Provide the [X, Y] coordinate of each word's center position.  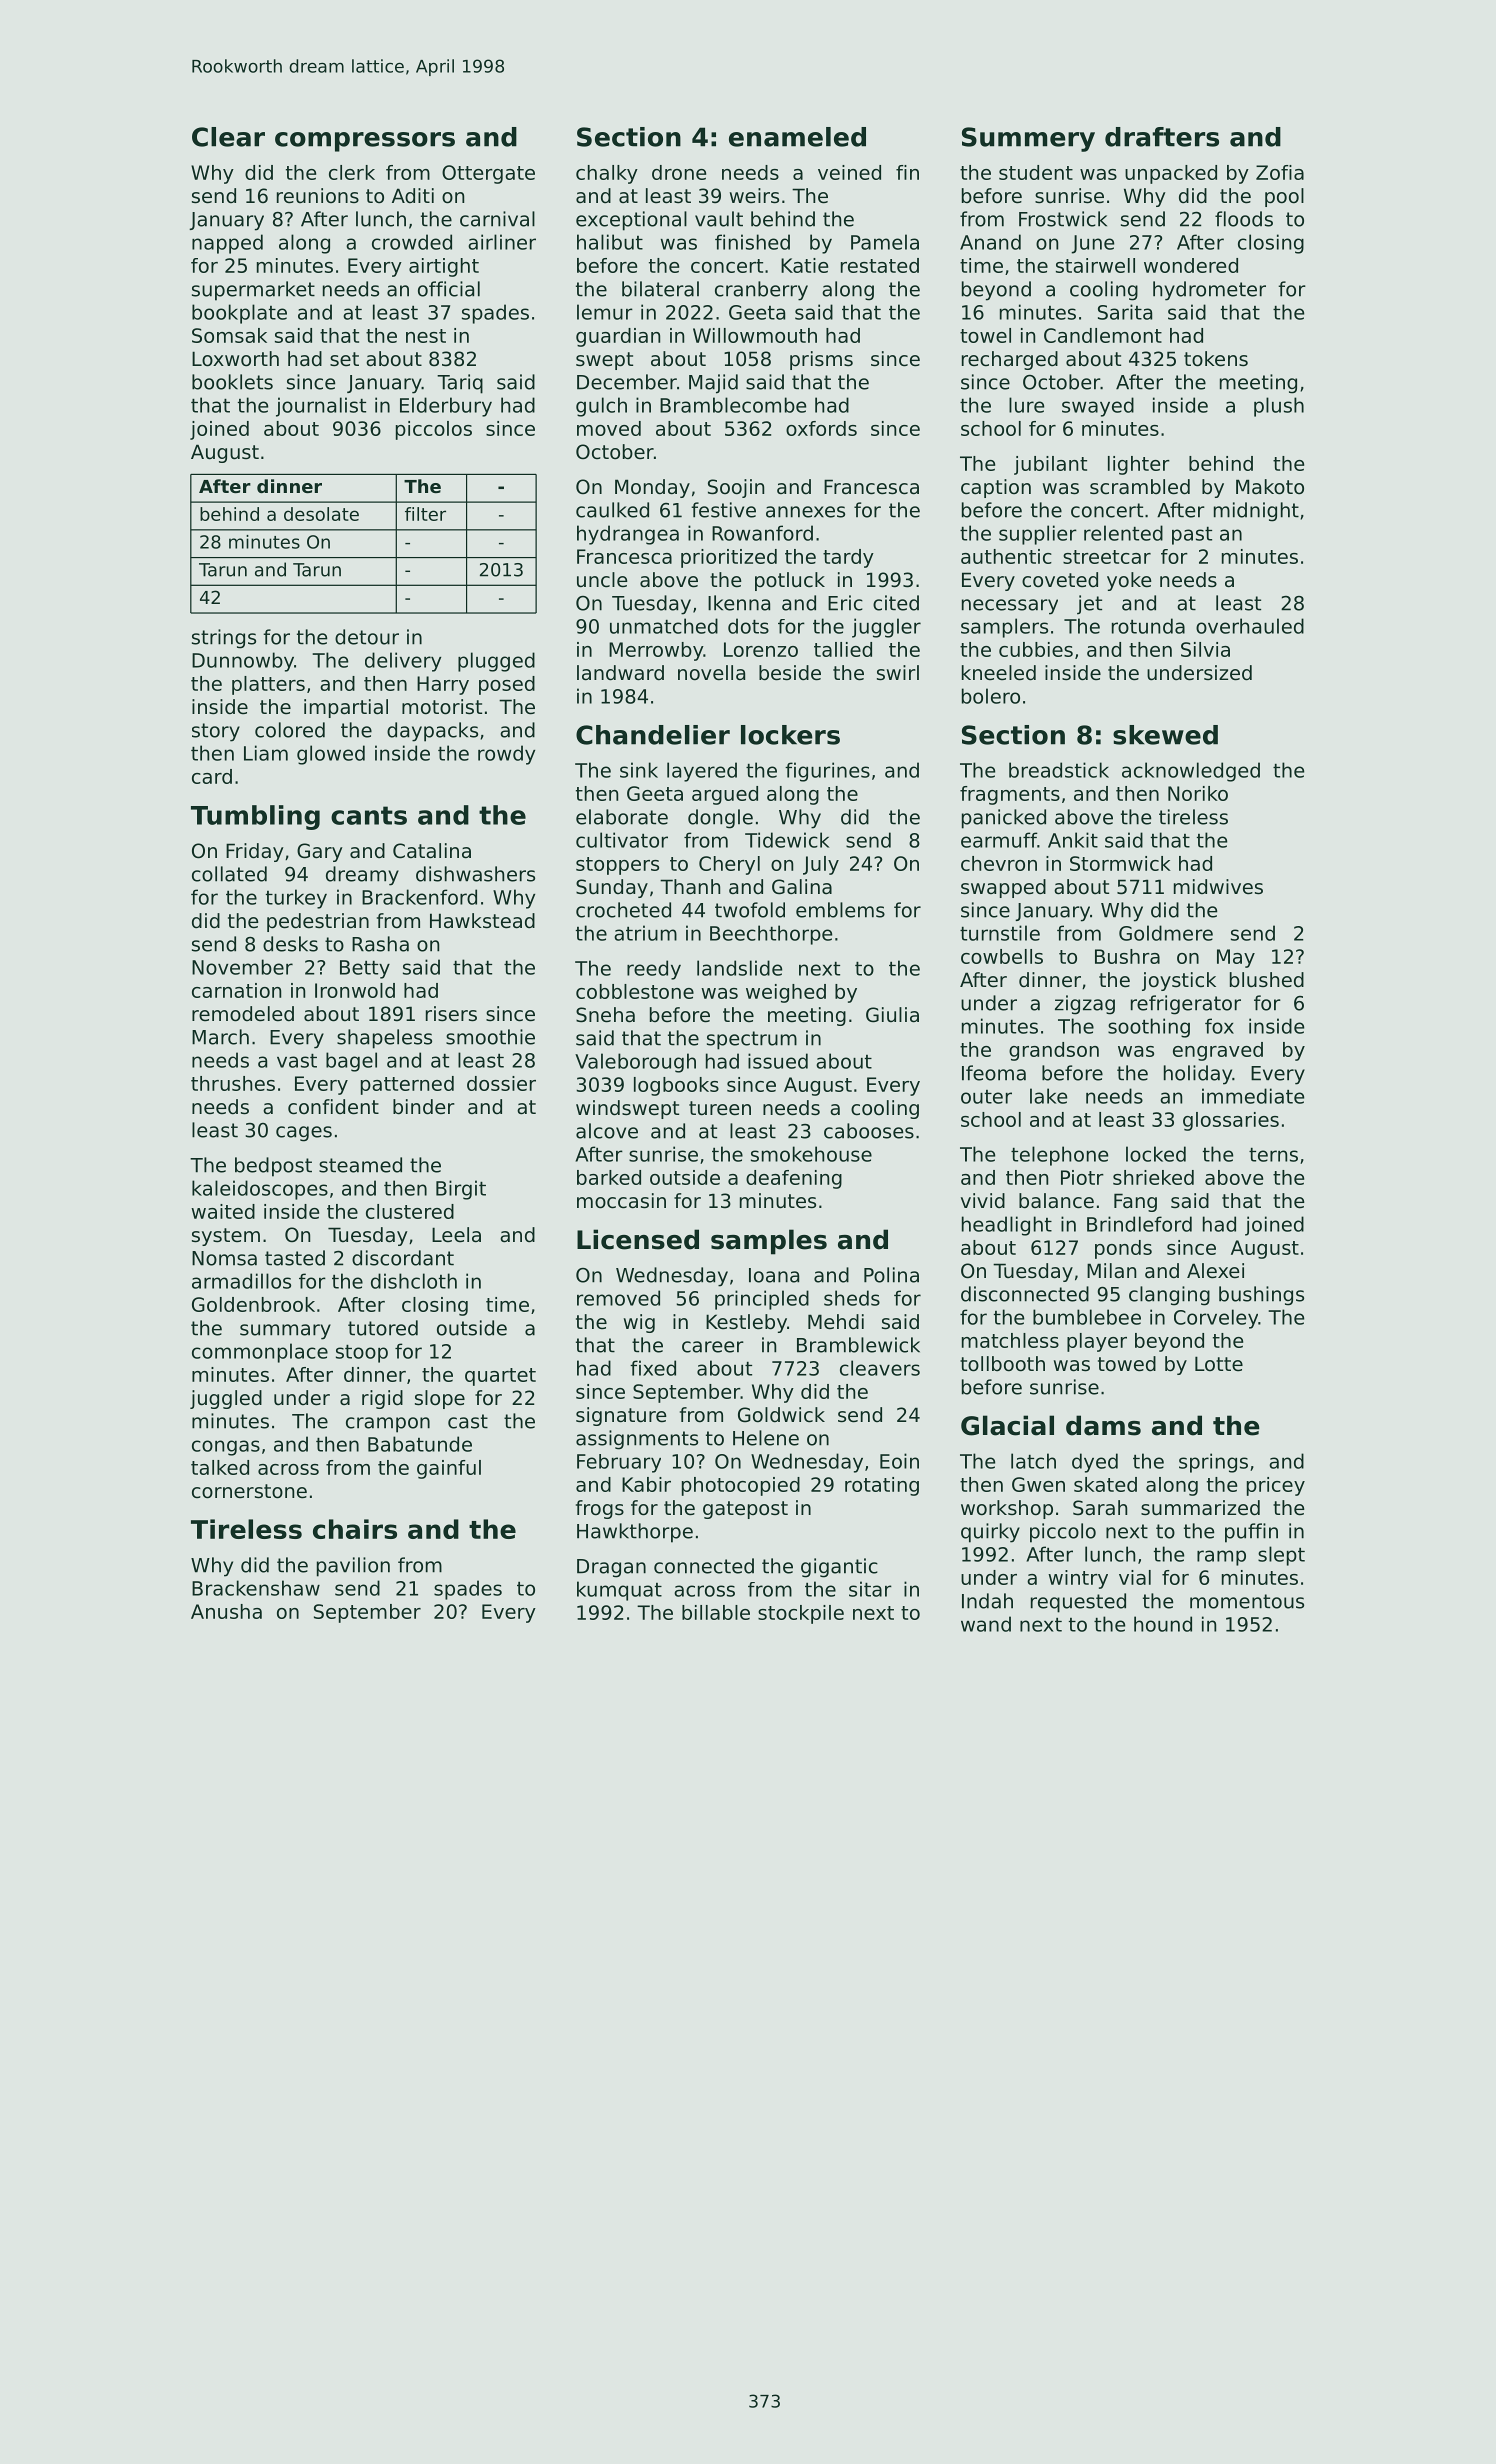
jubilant [1050, 465]
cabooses [869, 1131]
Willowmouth [755, 335]
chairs [355, 1529]
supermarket [253, 291]
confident [333, 1107]
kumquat [619, 1591]
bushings [1261, 1296]
